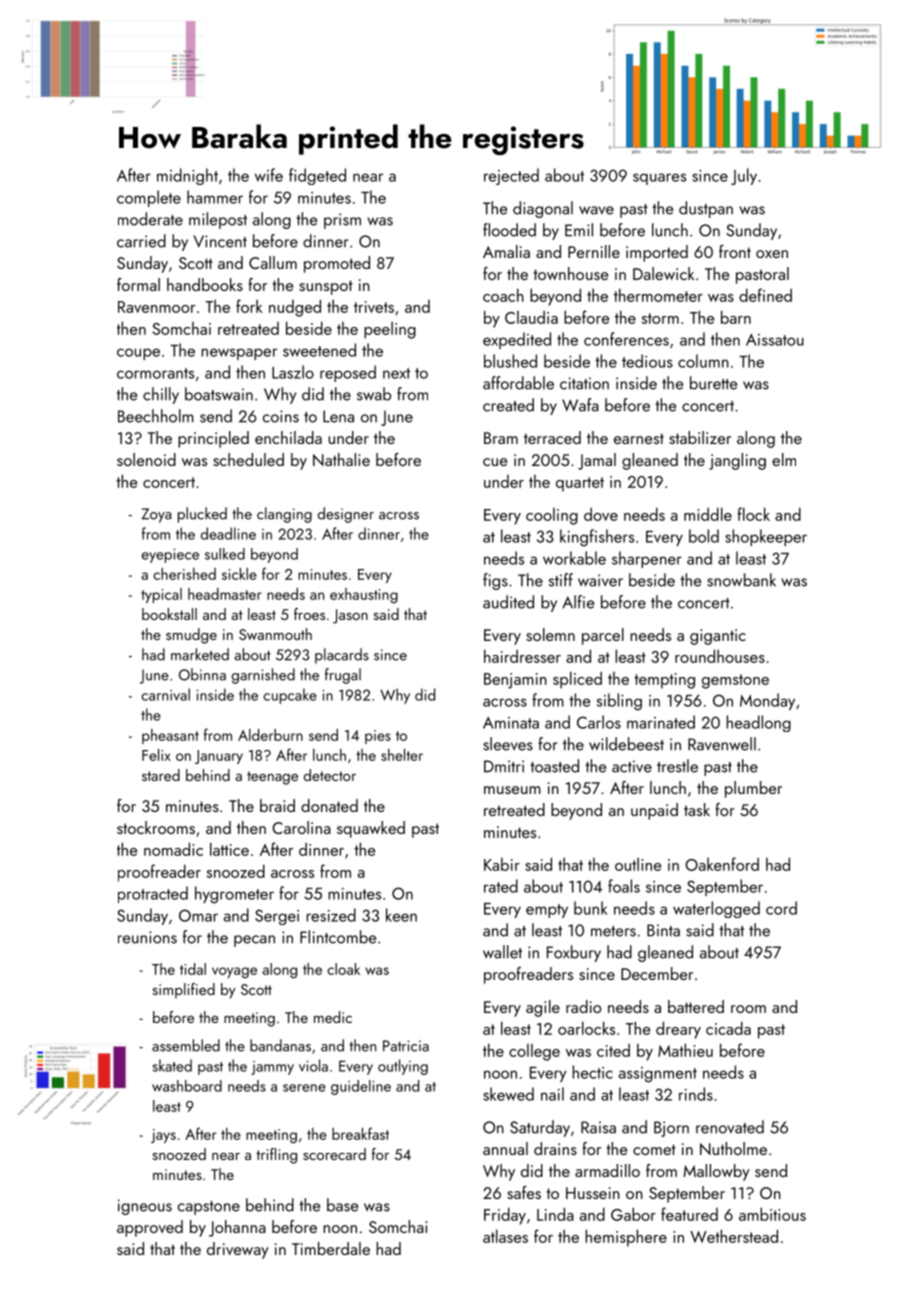 The width and height of the image is (924, 1308). Describe the element at coordinates (561, 580) in the image. I see `stiff` at that location.
